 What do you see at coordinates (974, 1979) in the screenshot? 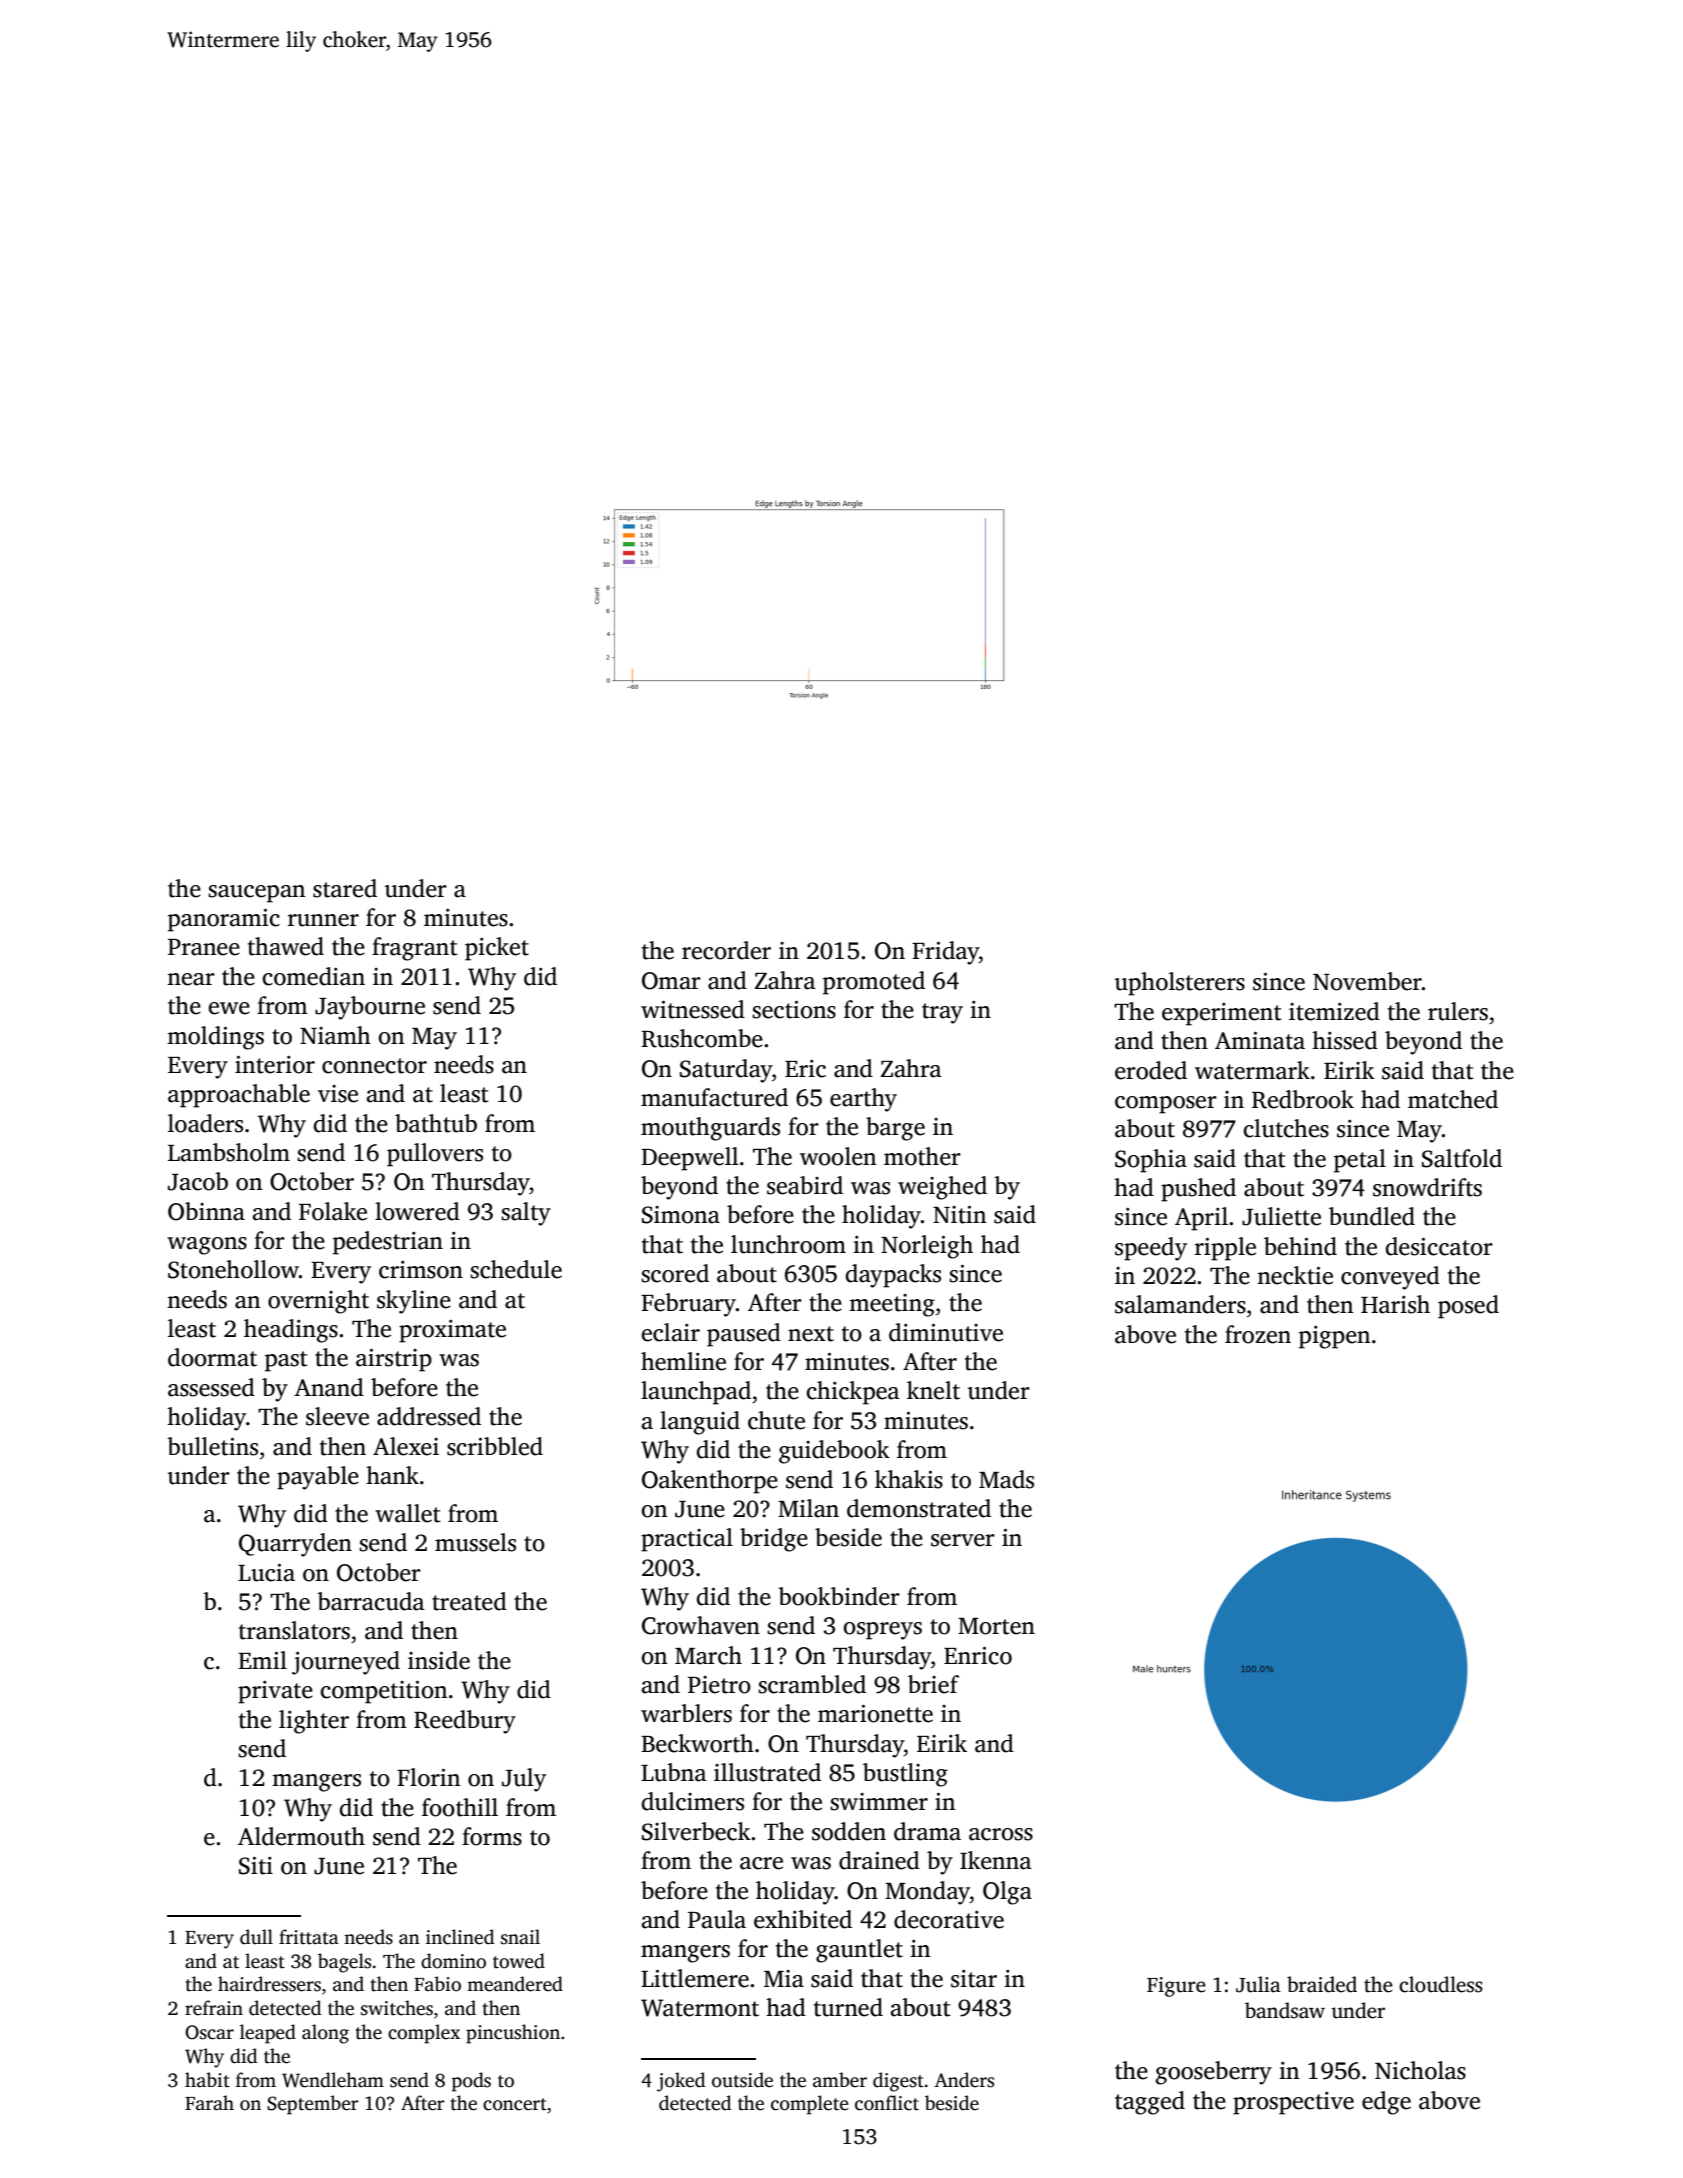
I see `sitar` at bounding box center [974, 1979].
